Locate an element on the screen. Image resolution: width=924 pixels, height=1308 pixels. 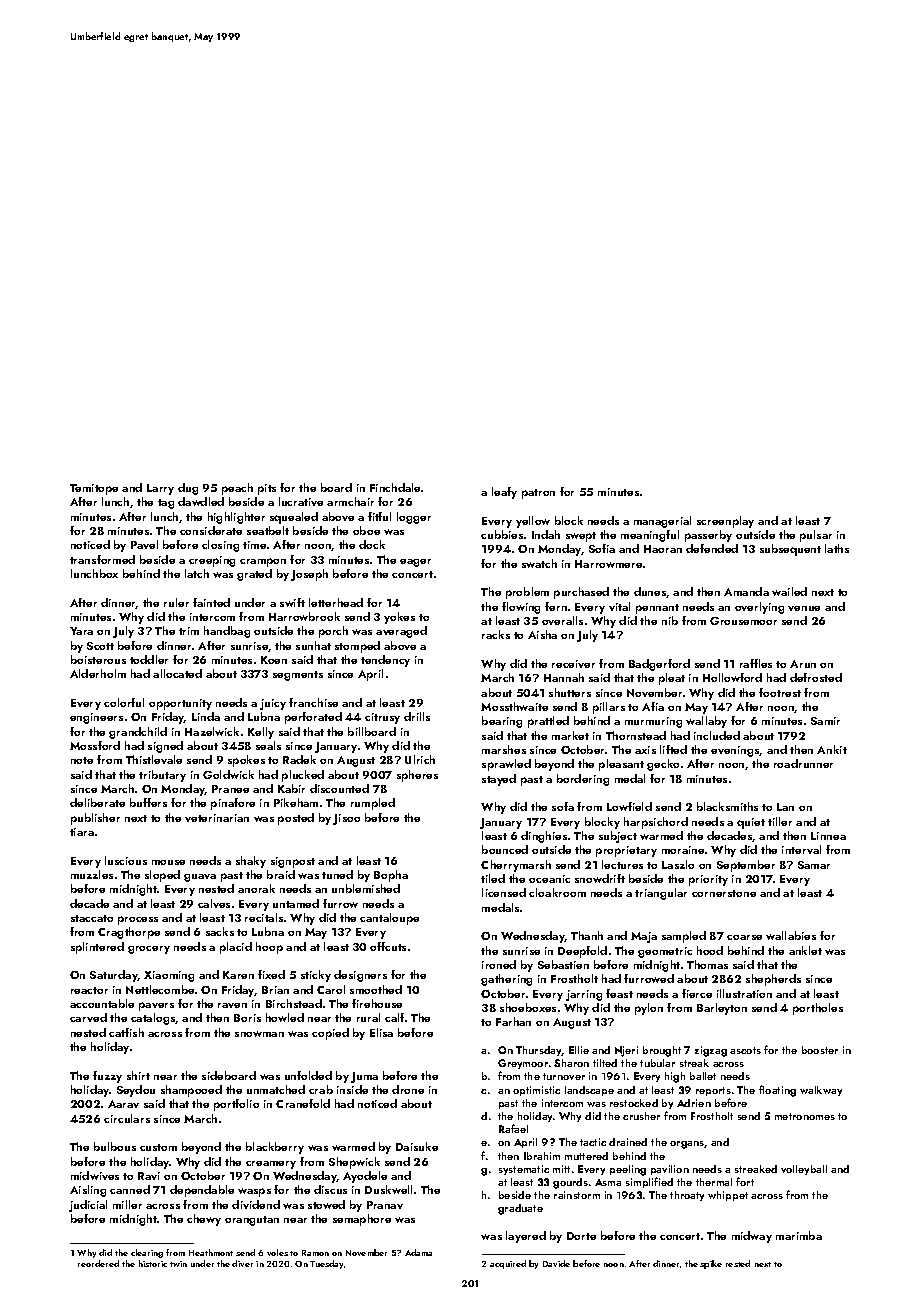
acquired is located at coordinates (508, 1264).
